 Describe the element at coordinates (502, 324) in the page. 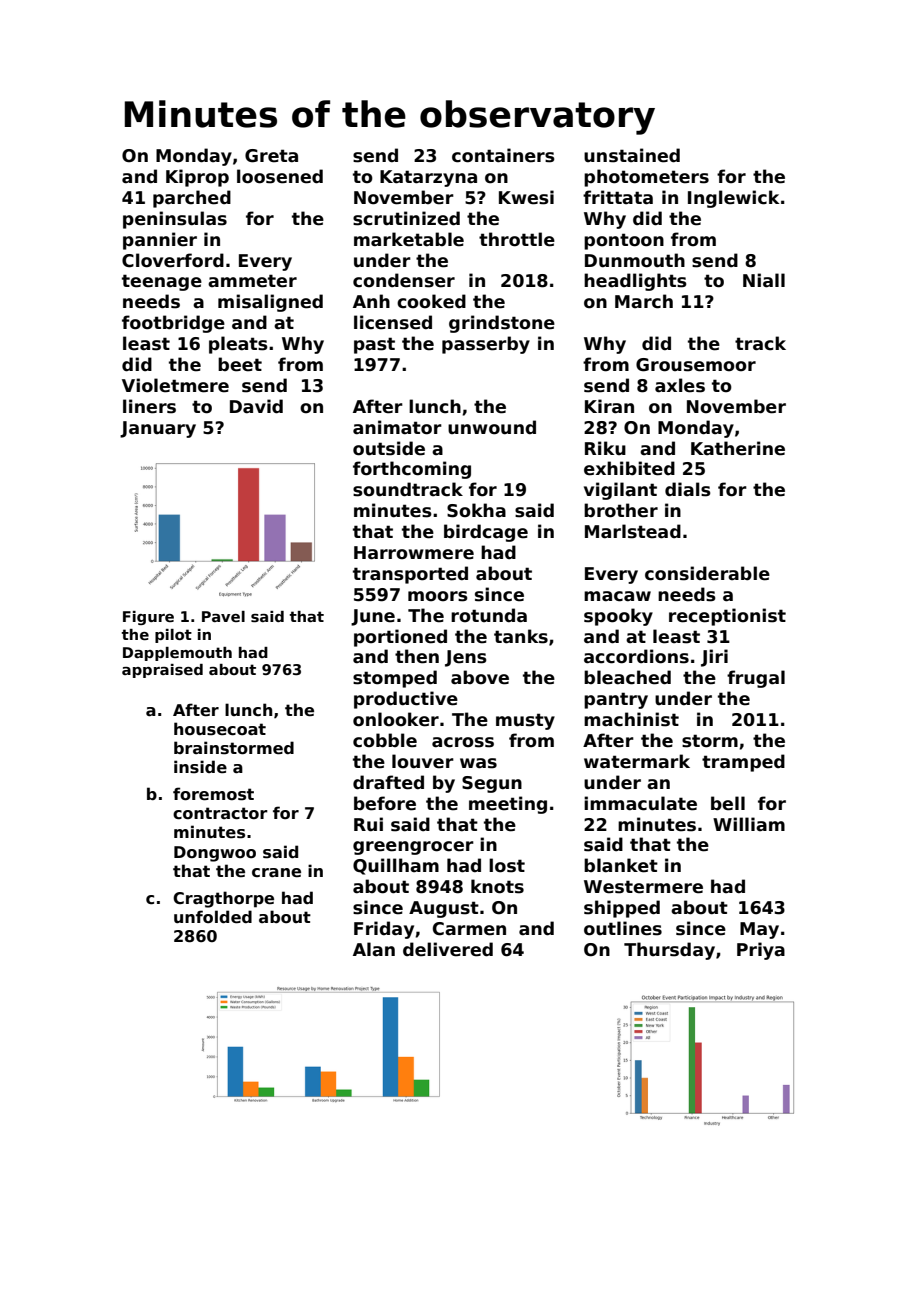

I see `grindstone` at that location.
